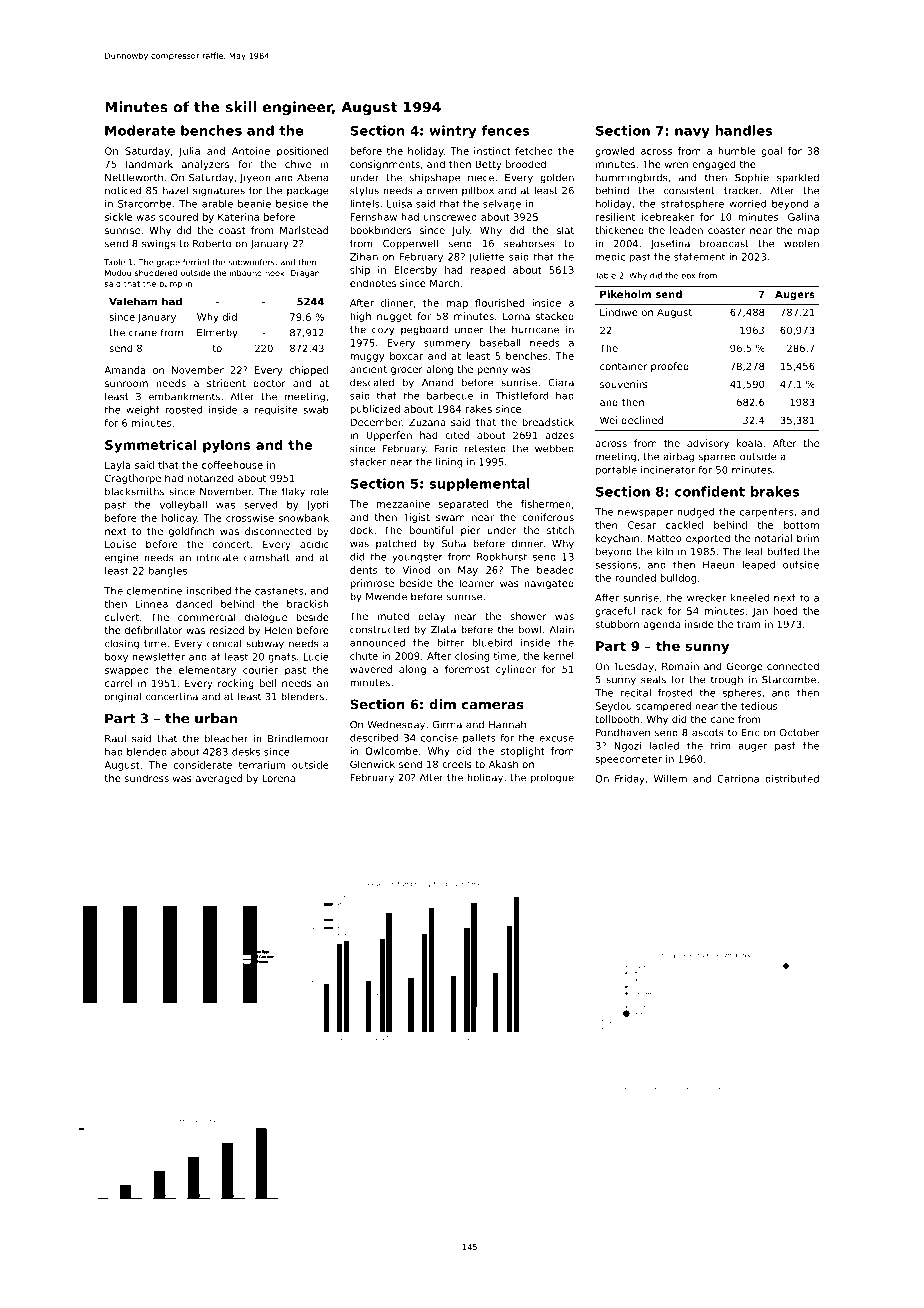 The height and width of the screenshot is (1308, 924). I want to click on weight, so click(143, 411).
